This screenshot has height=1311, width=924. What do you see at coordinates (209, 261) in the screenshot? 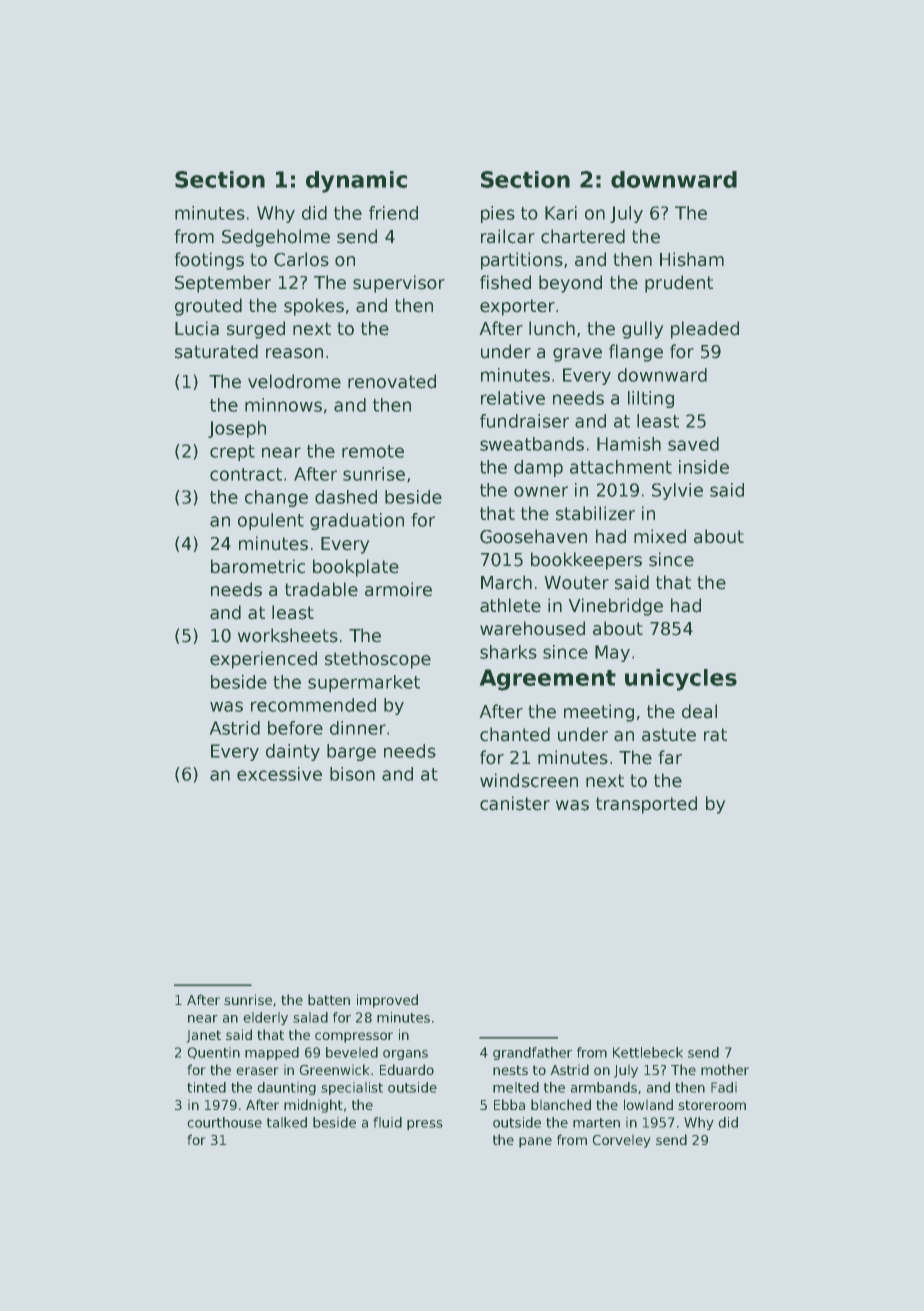
I see `footings` at bounding box center [209, 261].
